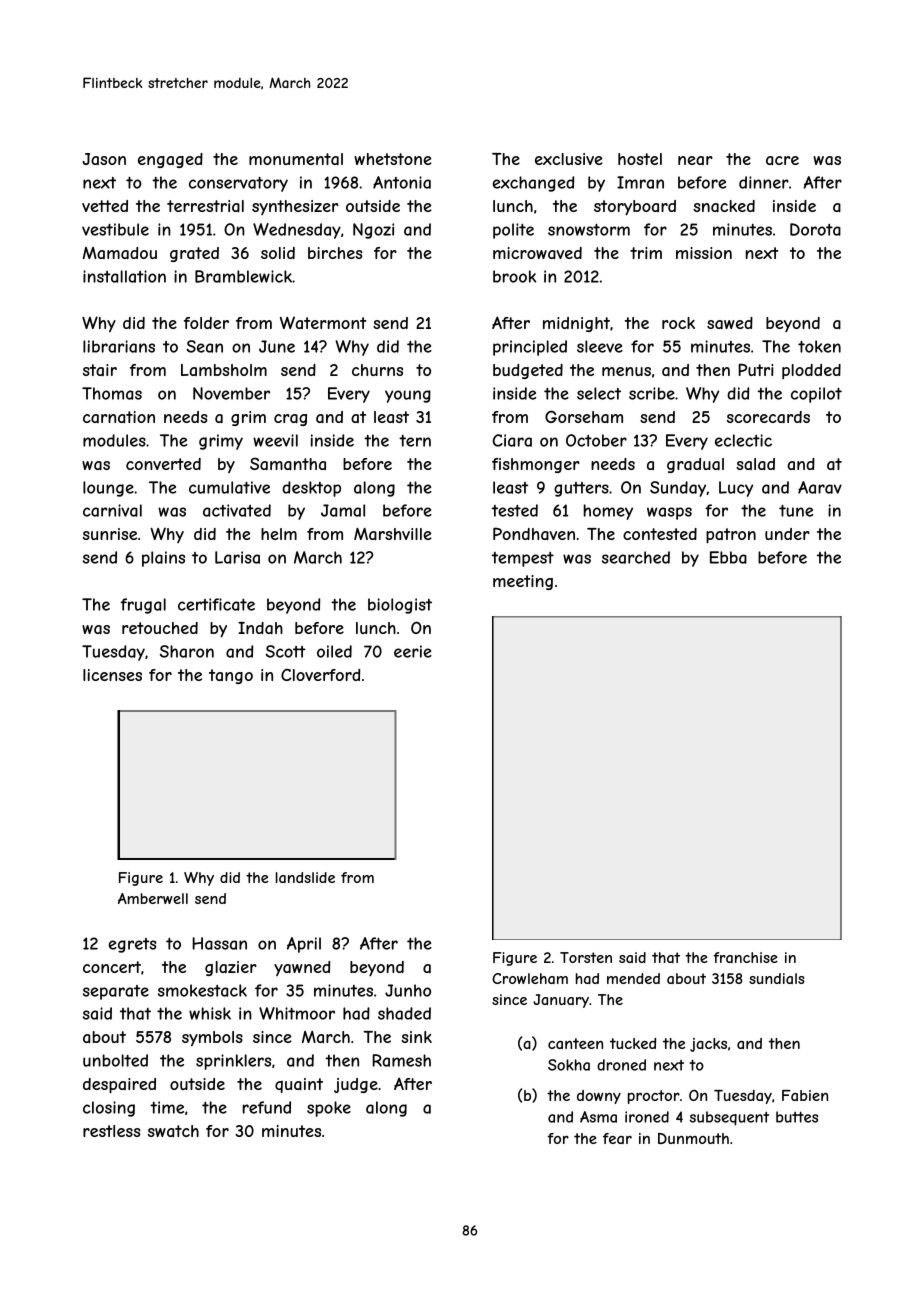 The image size is (924, 1311). What do you see at coordinates (745, 957) in the screenshot?
I see `franchise` at bounding box center [745, 957].
